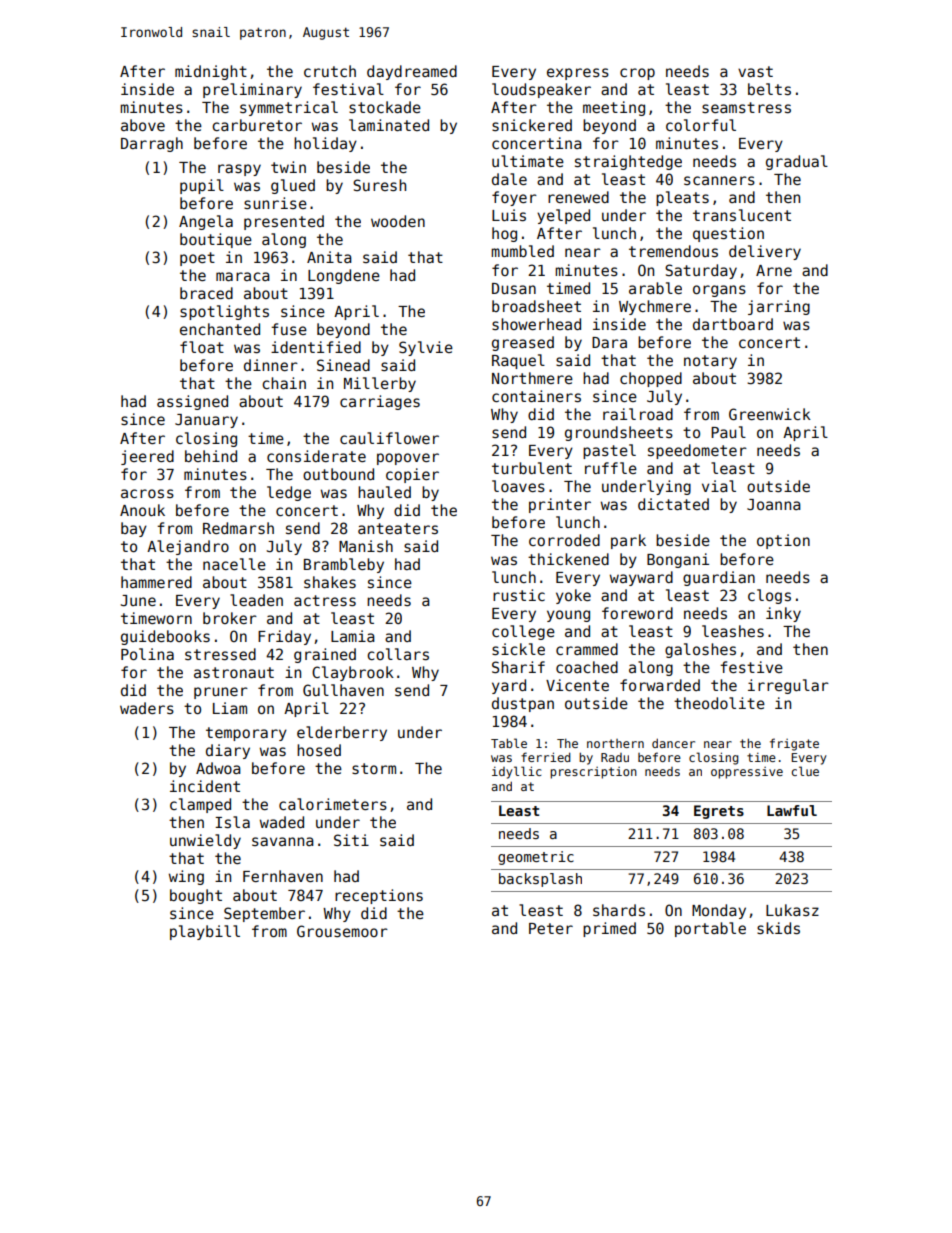 Image resolution: width=952 pixels, height=1233 pixels. What do you see at coordinates (609, 929) in the screenshot?
I see `primed` at bounding box center [609, 929].
